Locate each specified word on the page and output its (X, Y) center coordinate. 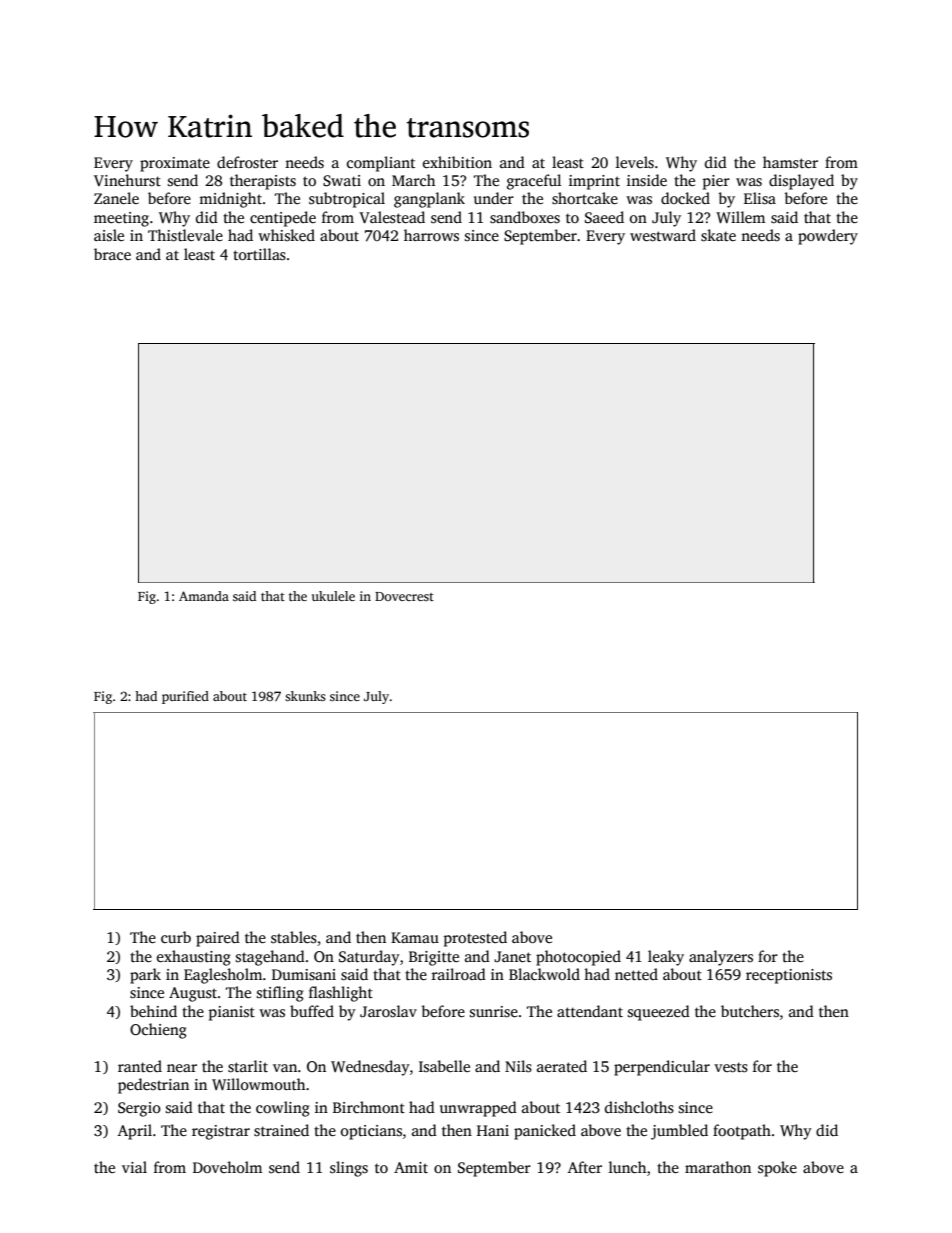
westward (663, 235)
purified (185, 697)
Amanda (204, 596)
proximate (175, 164)
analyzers (721, 958)
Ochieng (158, 1031)
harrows (431, 235)
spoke (777, 1169)
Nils (518, 1066)
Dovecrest (404, 596)
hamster (790, 162)
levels (635, 162)
